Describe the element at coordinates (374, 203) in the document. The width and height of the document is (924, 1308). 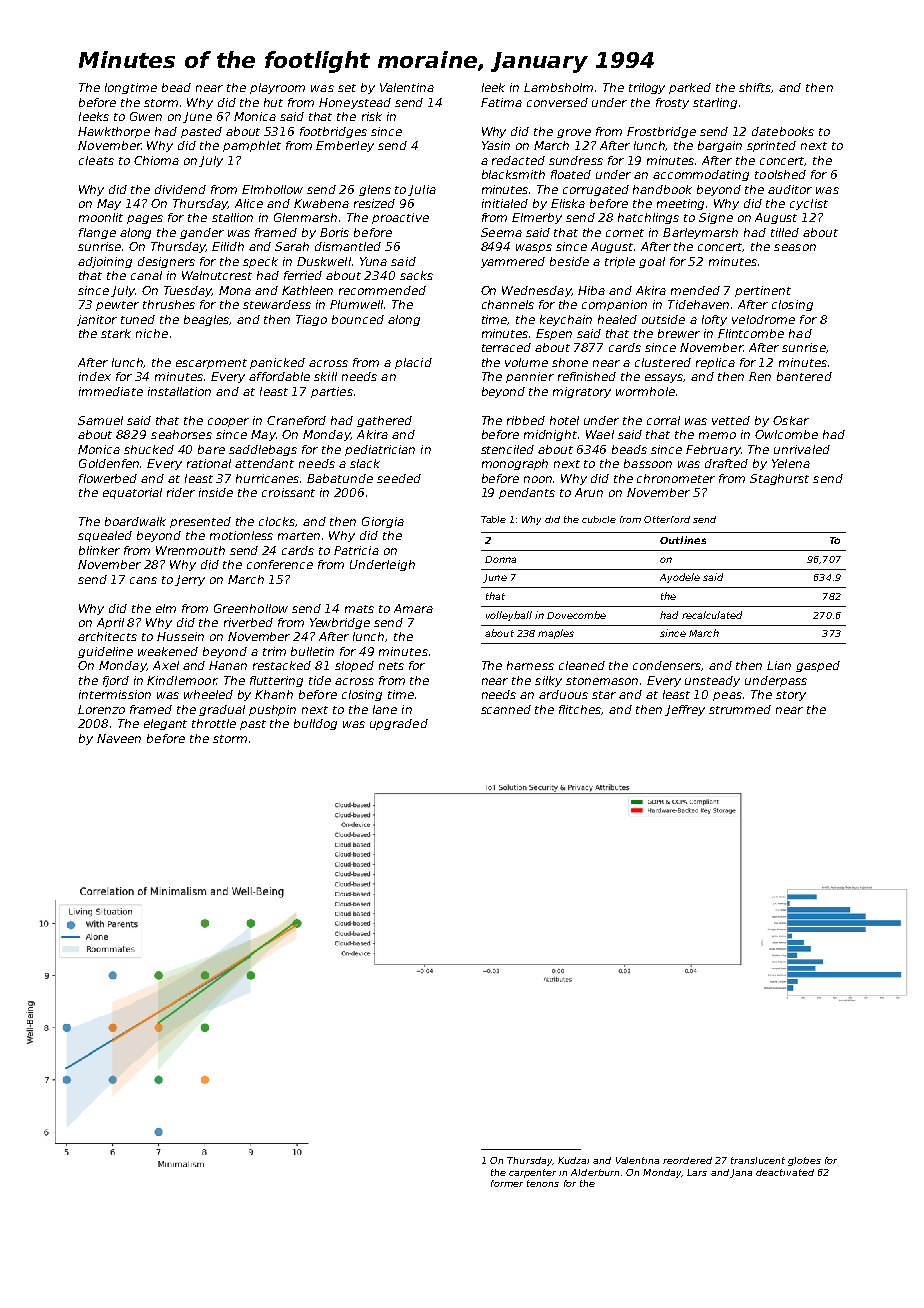
I see `resized` at that location.
